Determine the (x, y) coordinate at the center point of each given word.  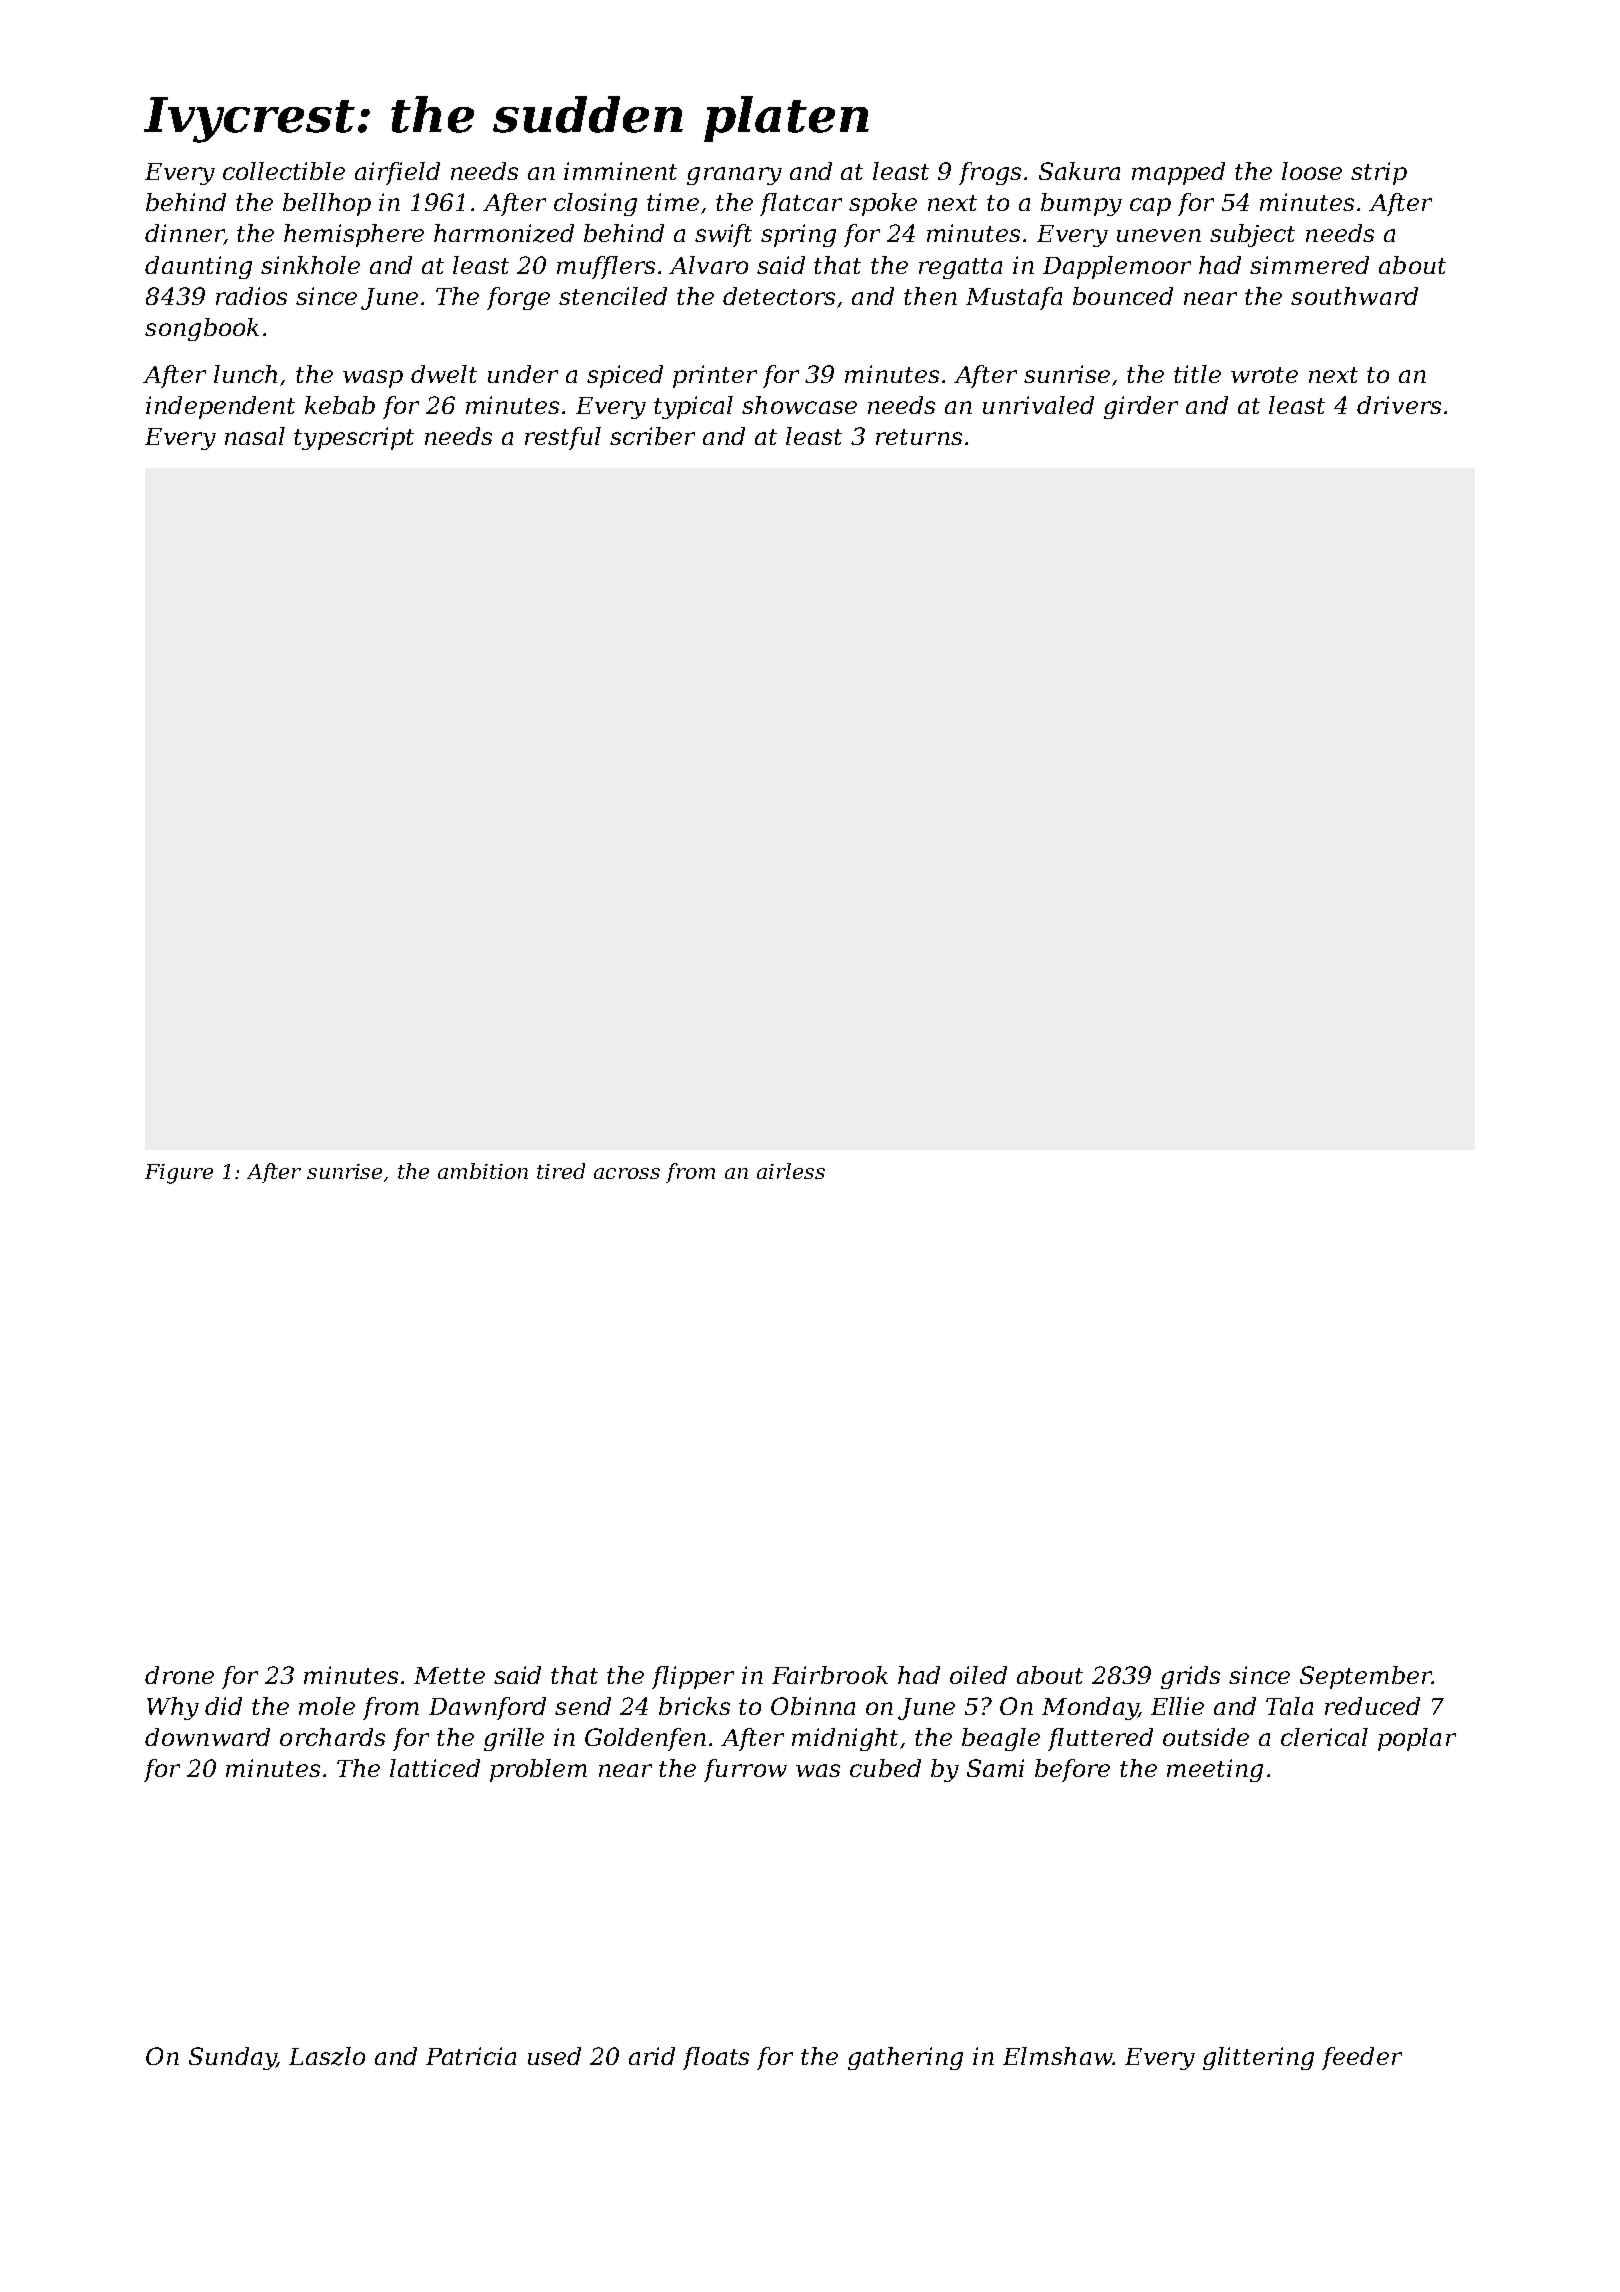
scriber (652, 436)
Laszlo (327, 2056)
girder (1141, 407)
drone (179, 1675)
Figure (179, 1174)
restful (563, 438)
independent (220, 407)
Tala (1289, 1706)
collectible (284, 171)
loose (1312, 171)
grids (1190, 1677)
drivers (1399, 405)
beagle (1001, 1739)
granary (734, 176)
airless (791, 1171)
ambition (483, 1171)
